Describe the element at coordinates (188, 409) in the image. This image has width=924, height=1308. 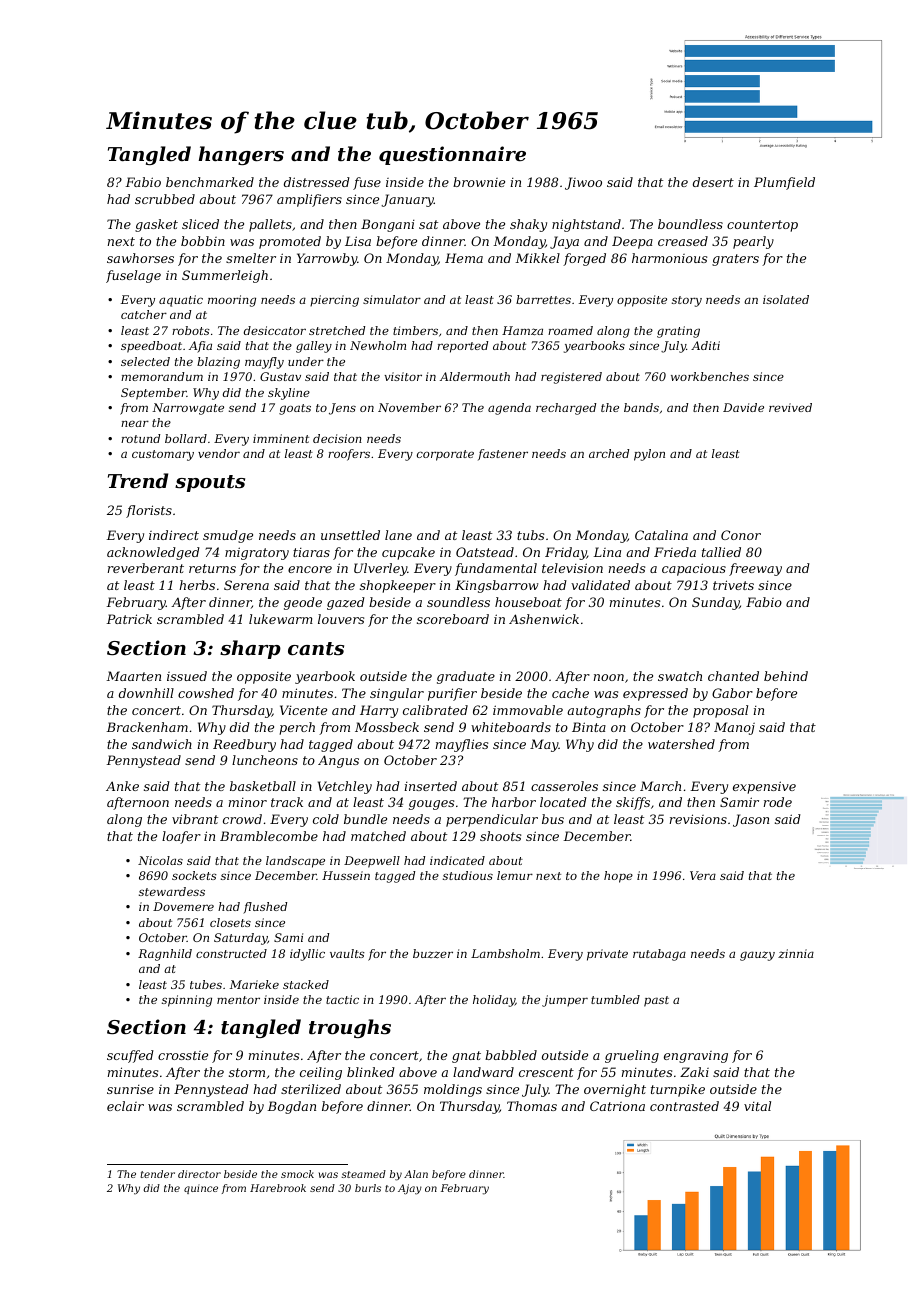
I see `Narrowgate` at that location.
